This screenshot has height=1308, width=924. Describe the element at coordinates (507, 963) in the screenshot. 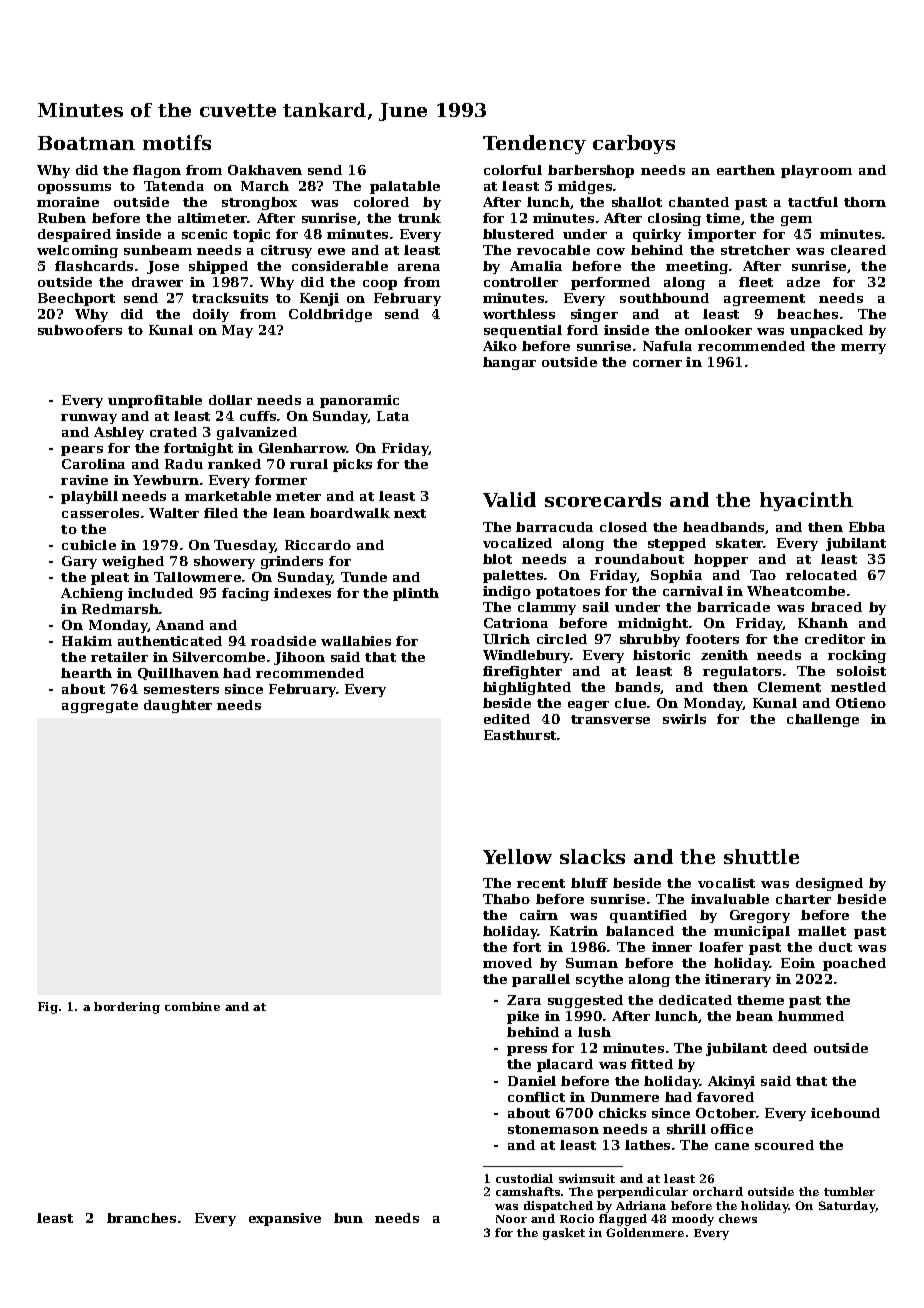

I see `moved` at that location.
